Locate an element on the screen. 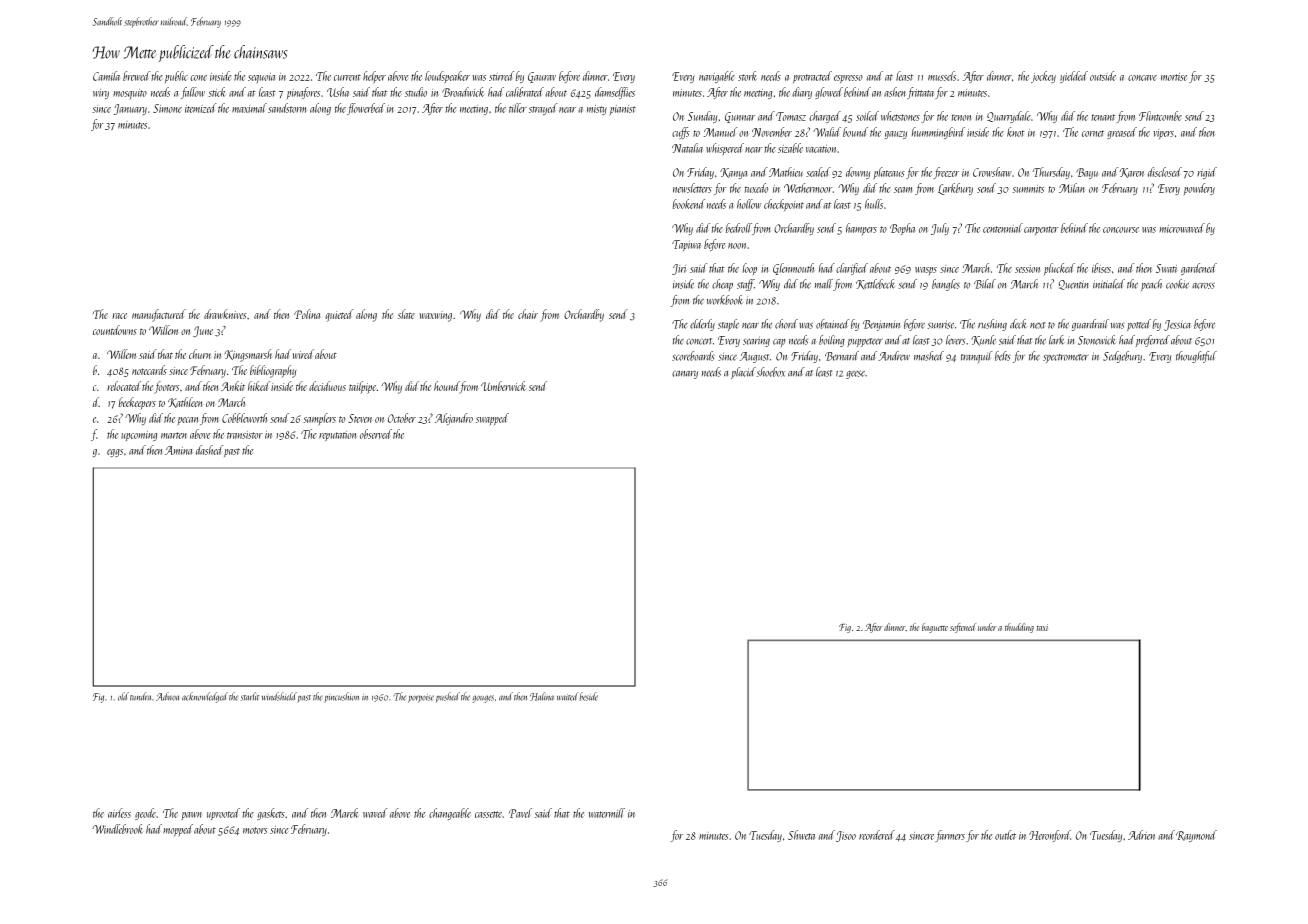  flowerbed is located at coordinates (366, 109).
